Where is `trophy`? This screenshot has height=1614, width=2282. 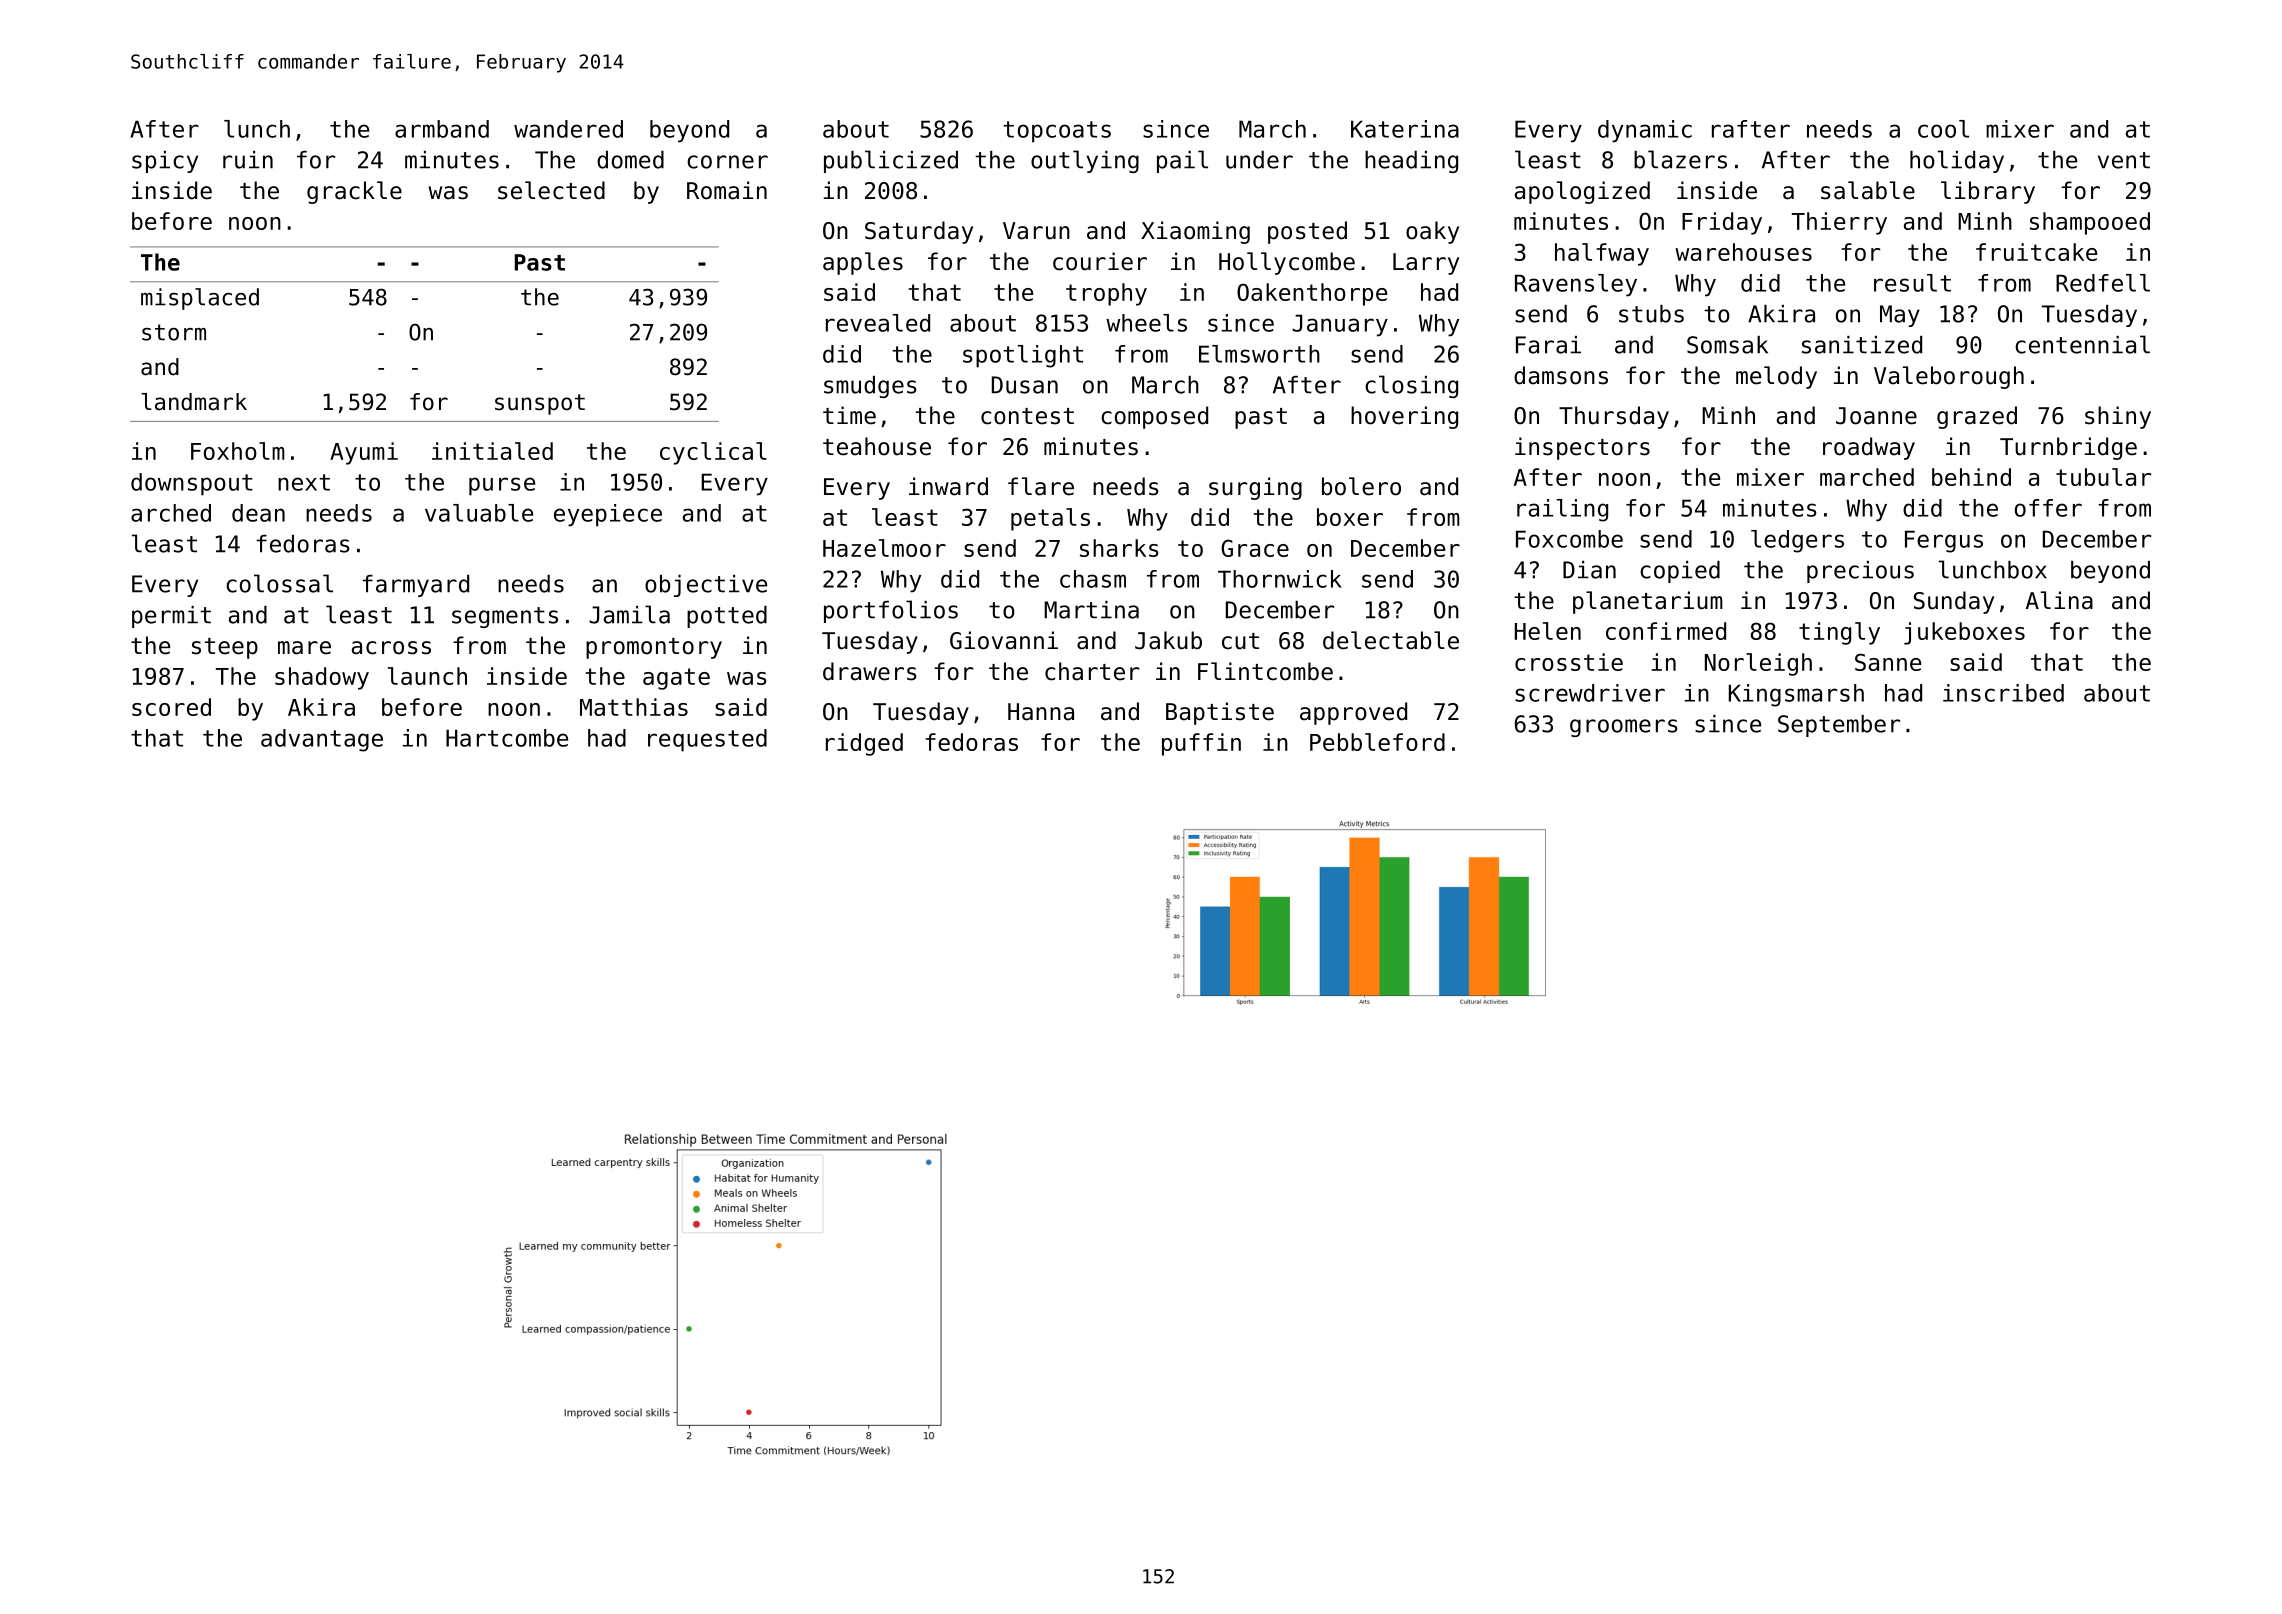
trophy is located at coordinates (1106, 294).
